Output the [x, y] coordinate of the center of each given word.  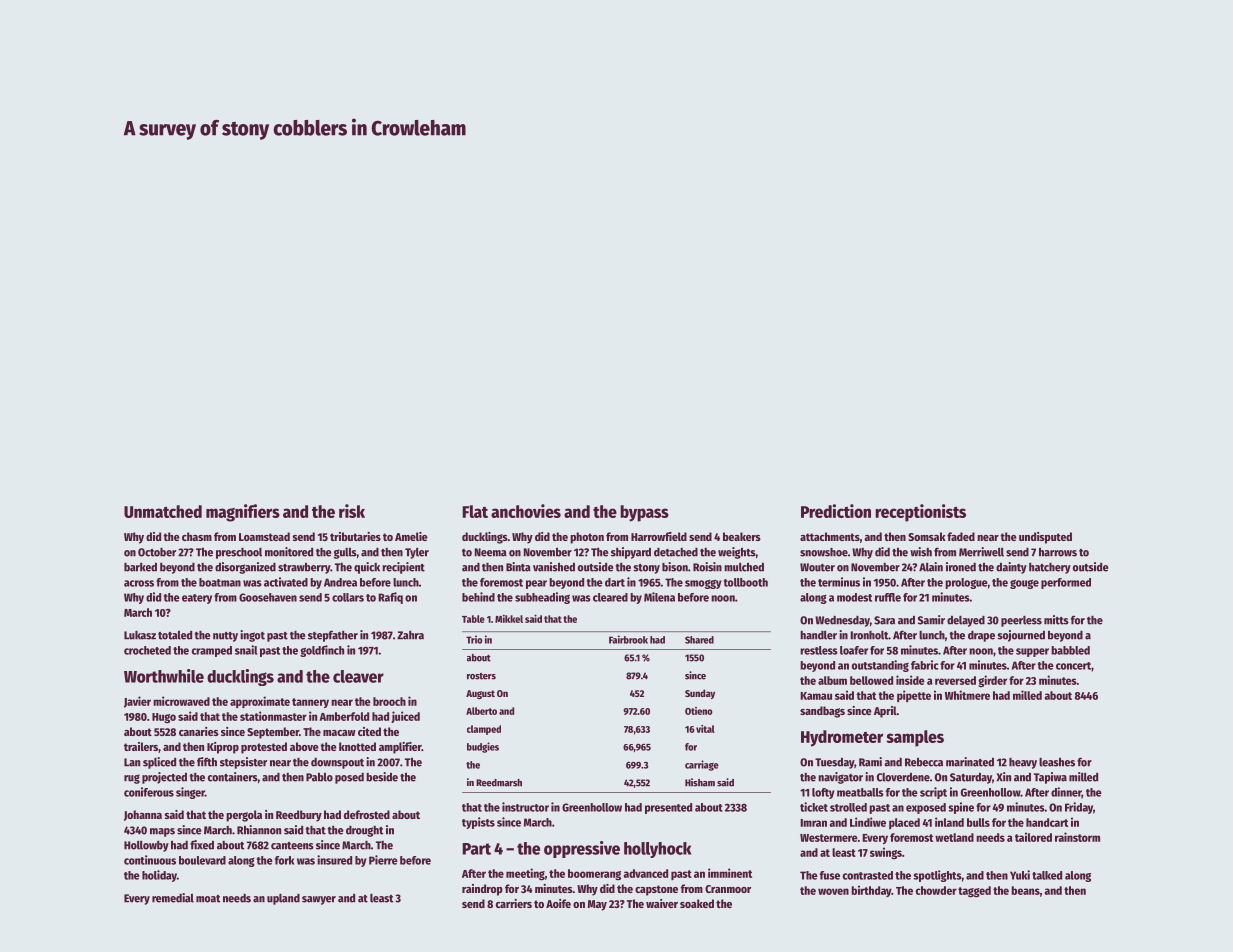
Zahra [410, 635]
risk [352, 511]
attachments [830, 536]
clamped [484, 730]
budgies [483, 747]
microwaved [181, 701]
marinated [970, 762]
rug [132, 779]
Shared [699, 640]
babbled [1070, 650]
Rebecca [924, 762]
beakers [742, 536]
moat [208, 899]
